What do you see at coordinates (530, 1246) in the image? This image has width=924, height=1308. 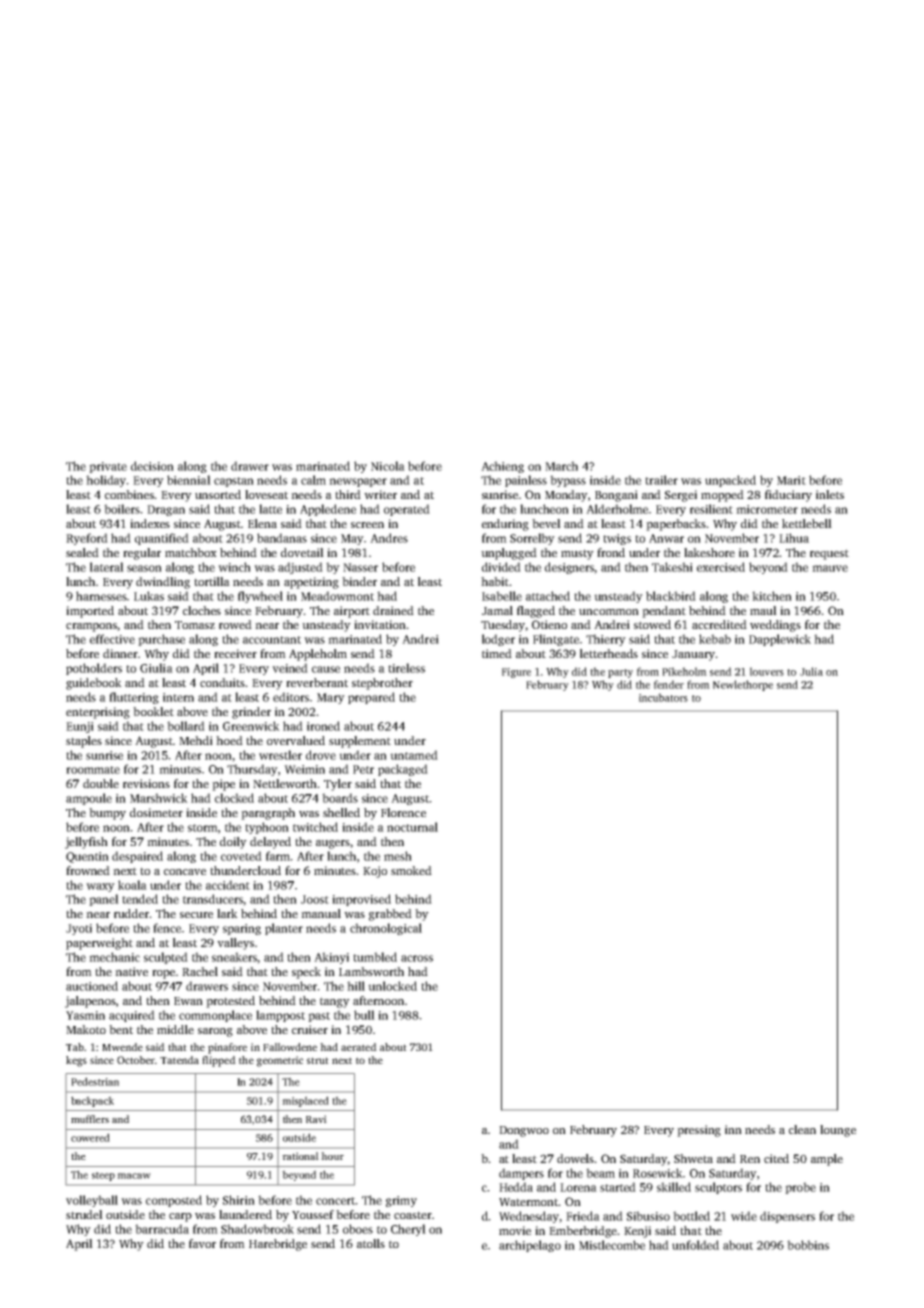 I see `archipelago` at bounding box center [530, 1246].
